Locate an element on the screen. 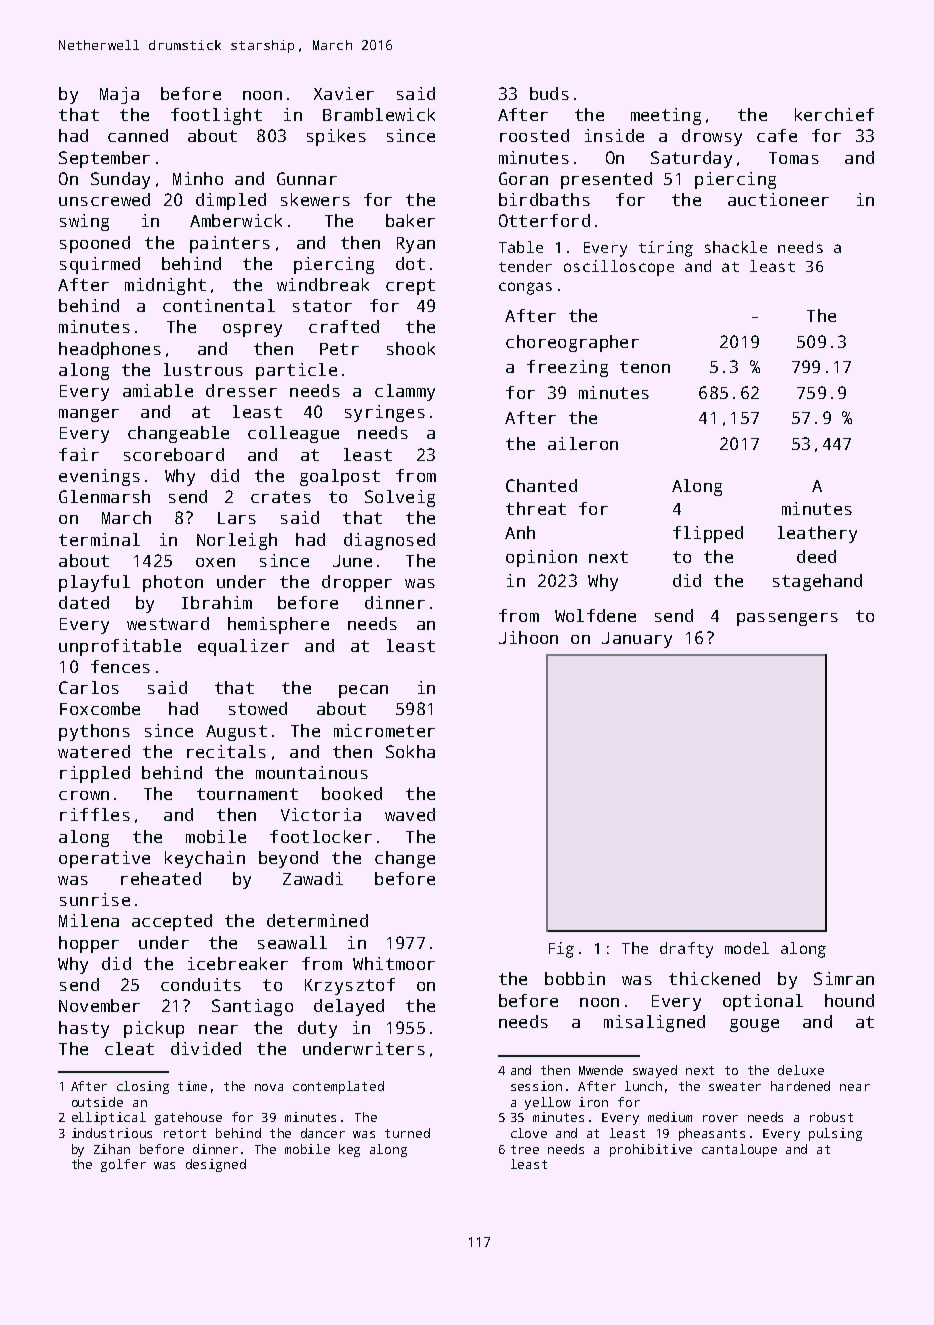  shackle is located at coordinates (736, 247).
